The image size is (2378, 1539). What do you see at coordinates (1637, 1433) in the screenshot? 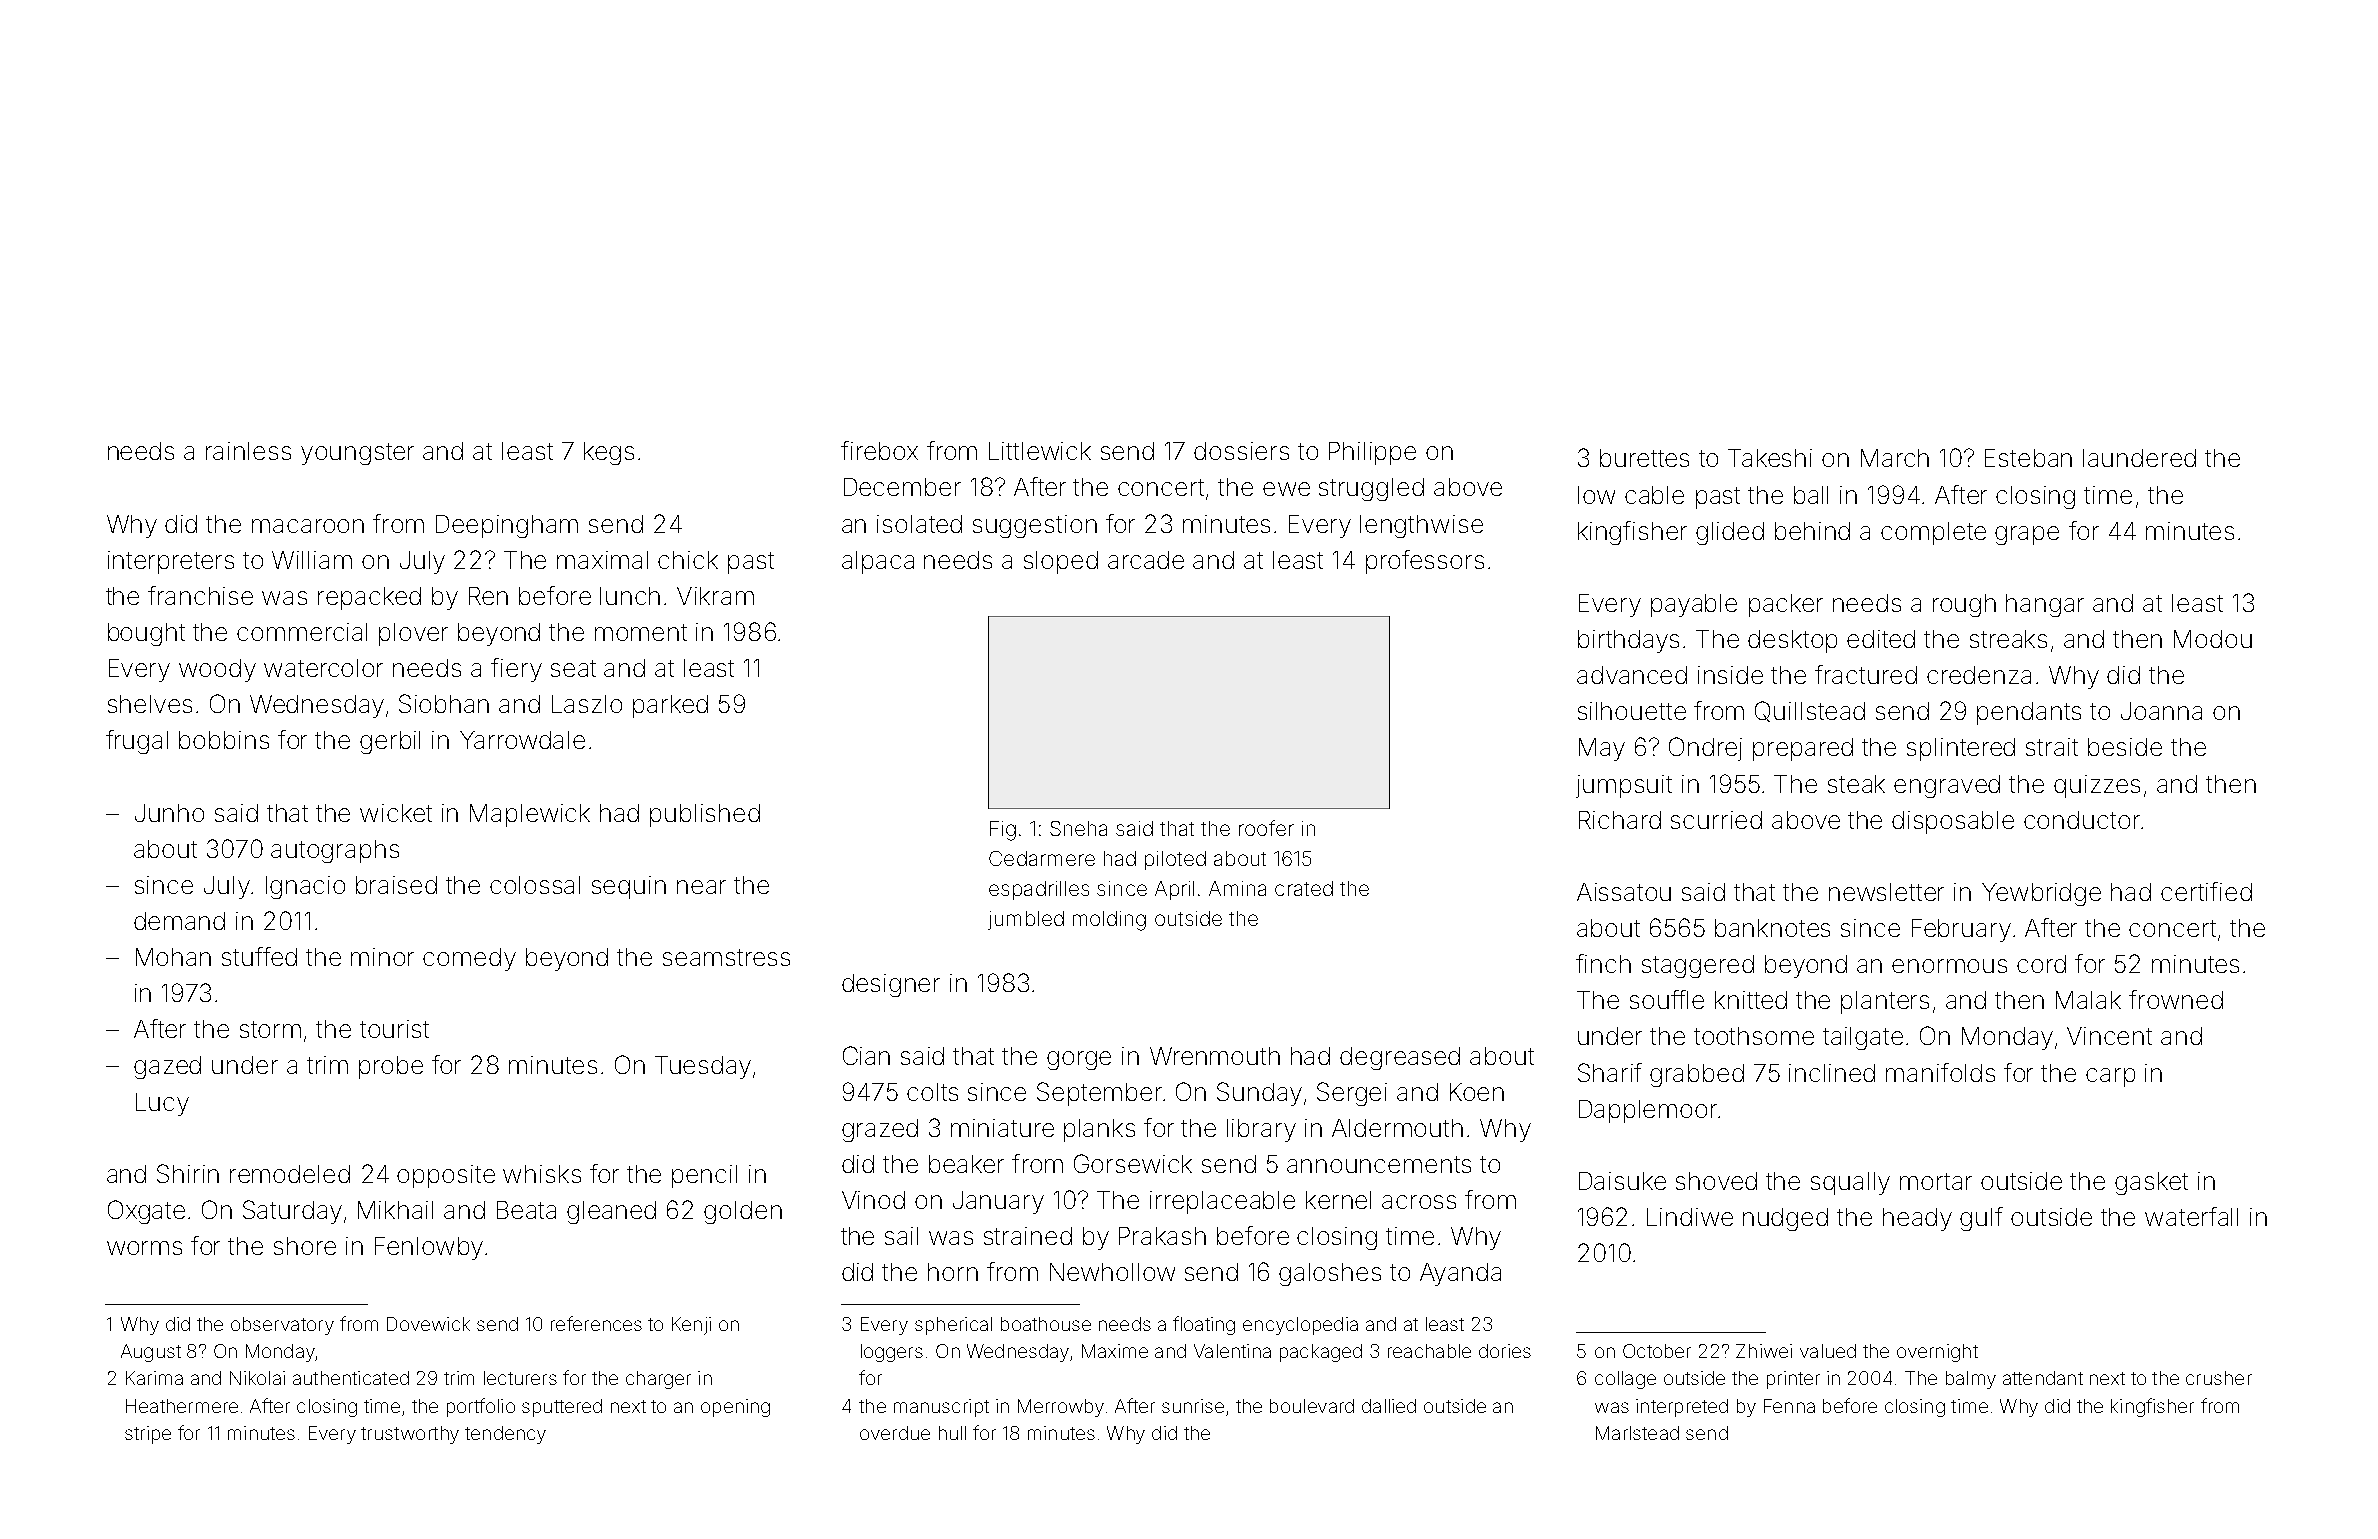
I see `Marlstead` at bounding box center [1637, 1433].
